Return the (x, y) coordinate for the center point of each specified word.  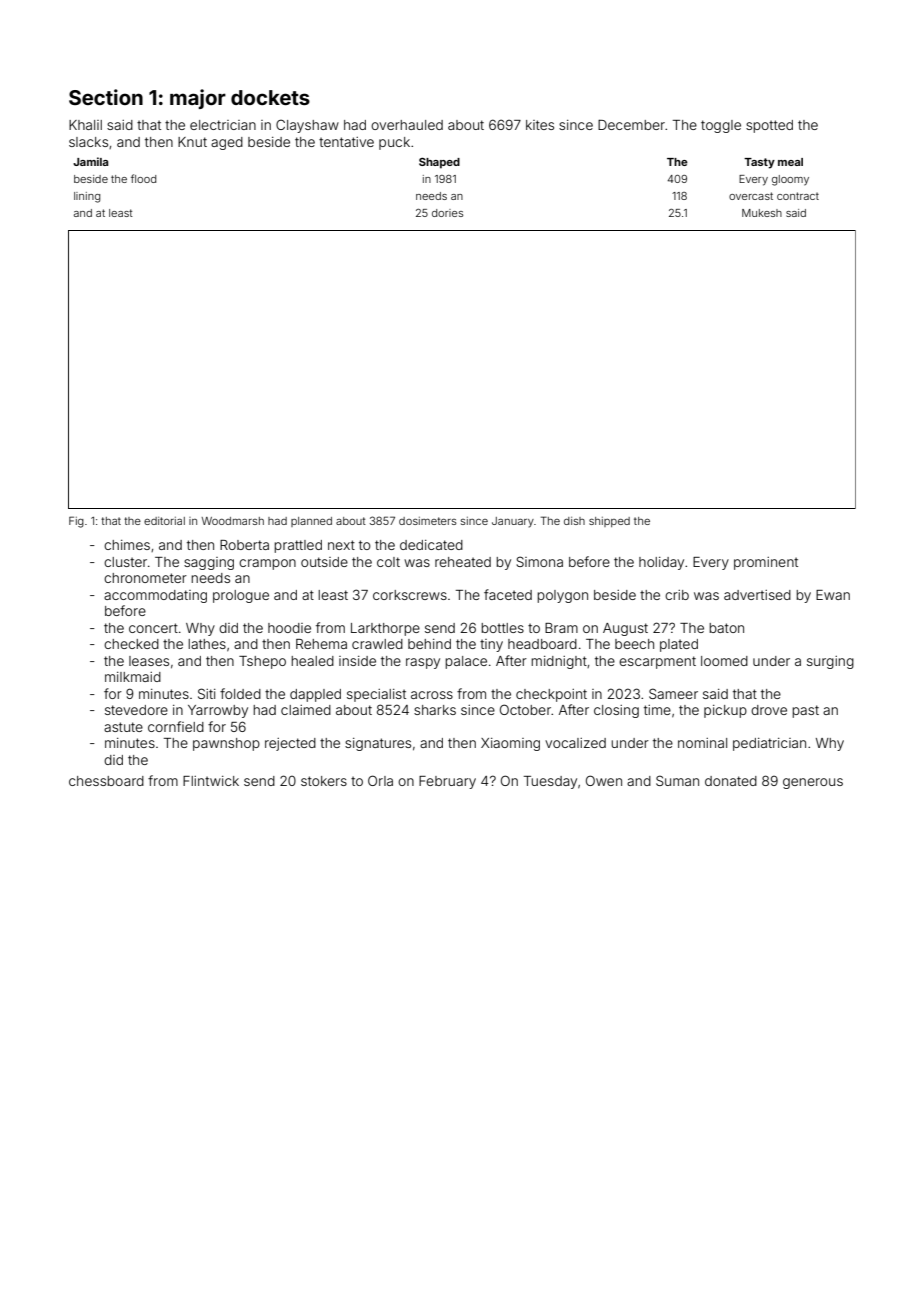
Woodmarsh (232, 521)
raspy (423, 663)
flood (143, 178)
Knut (192, 142)
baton (726, 628)
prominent (766, 563)
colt (388, 562)
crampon (267, 564)
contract (798, 196)
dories (447, 213)
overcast (751, 196)
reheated (463, 562)
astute (123, 727)
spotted (769, 126)
